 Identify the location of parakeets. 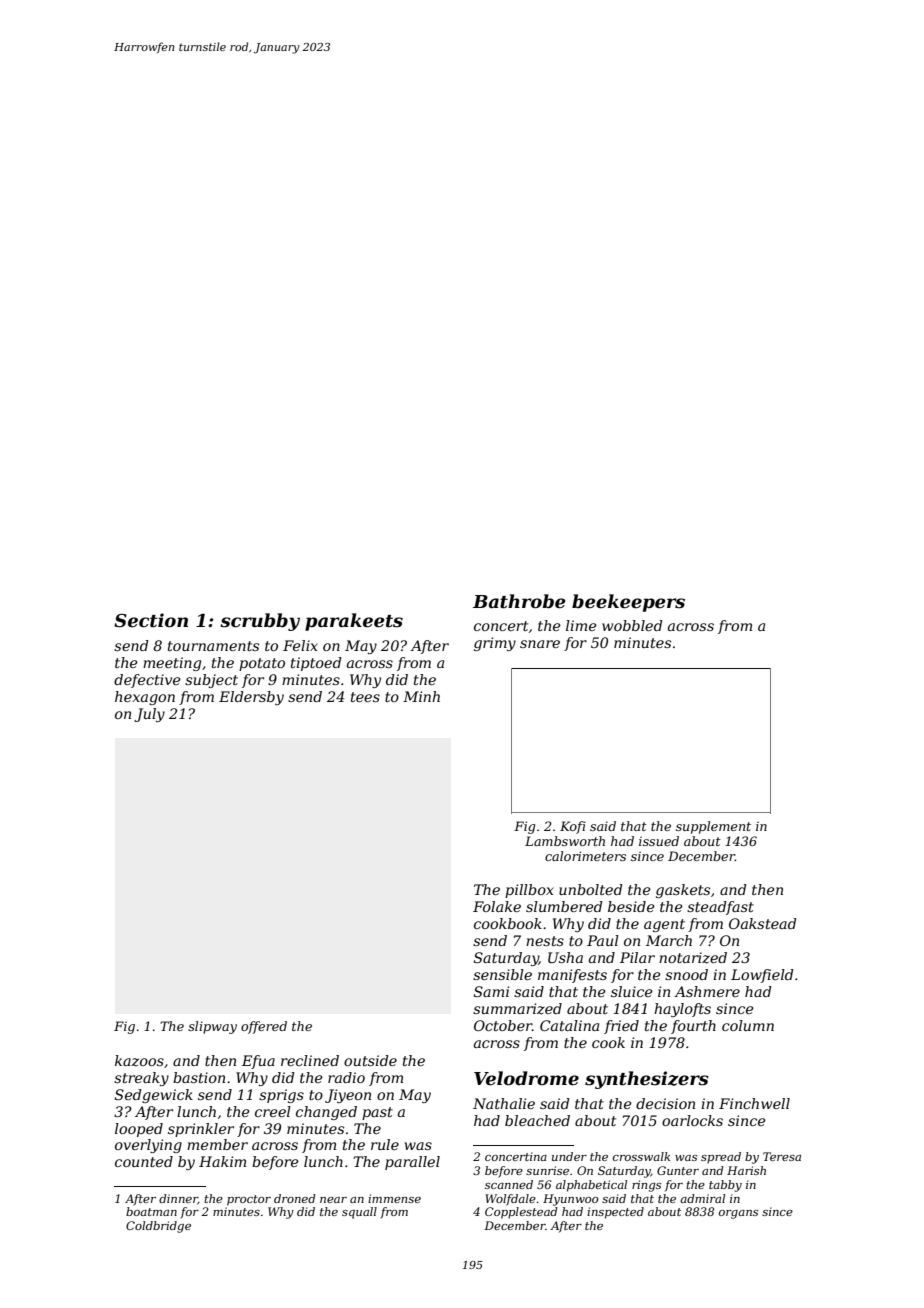
(354, 622).
